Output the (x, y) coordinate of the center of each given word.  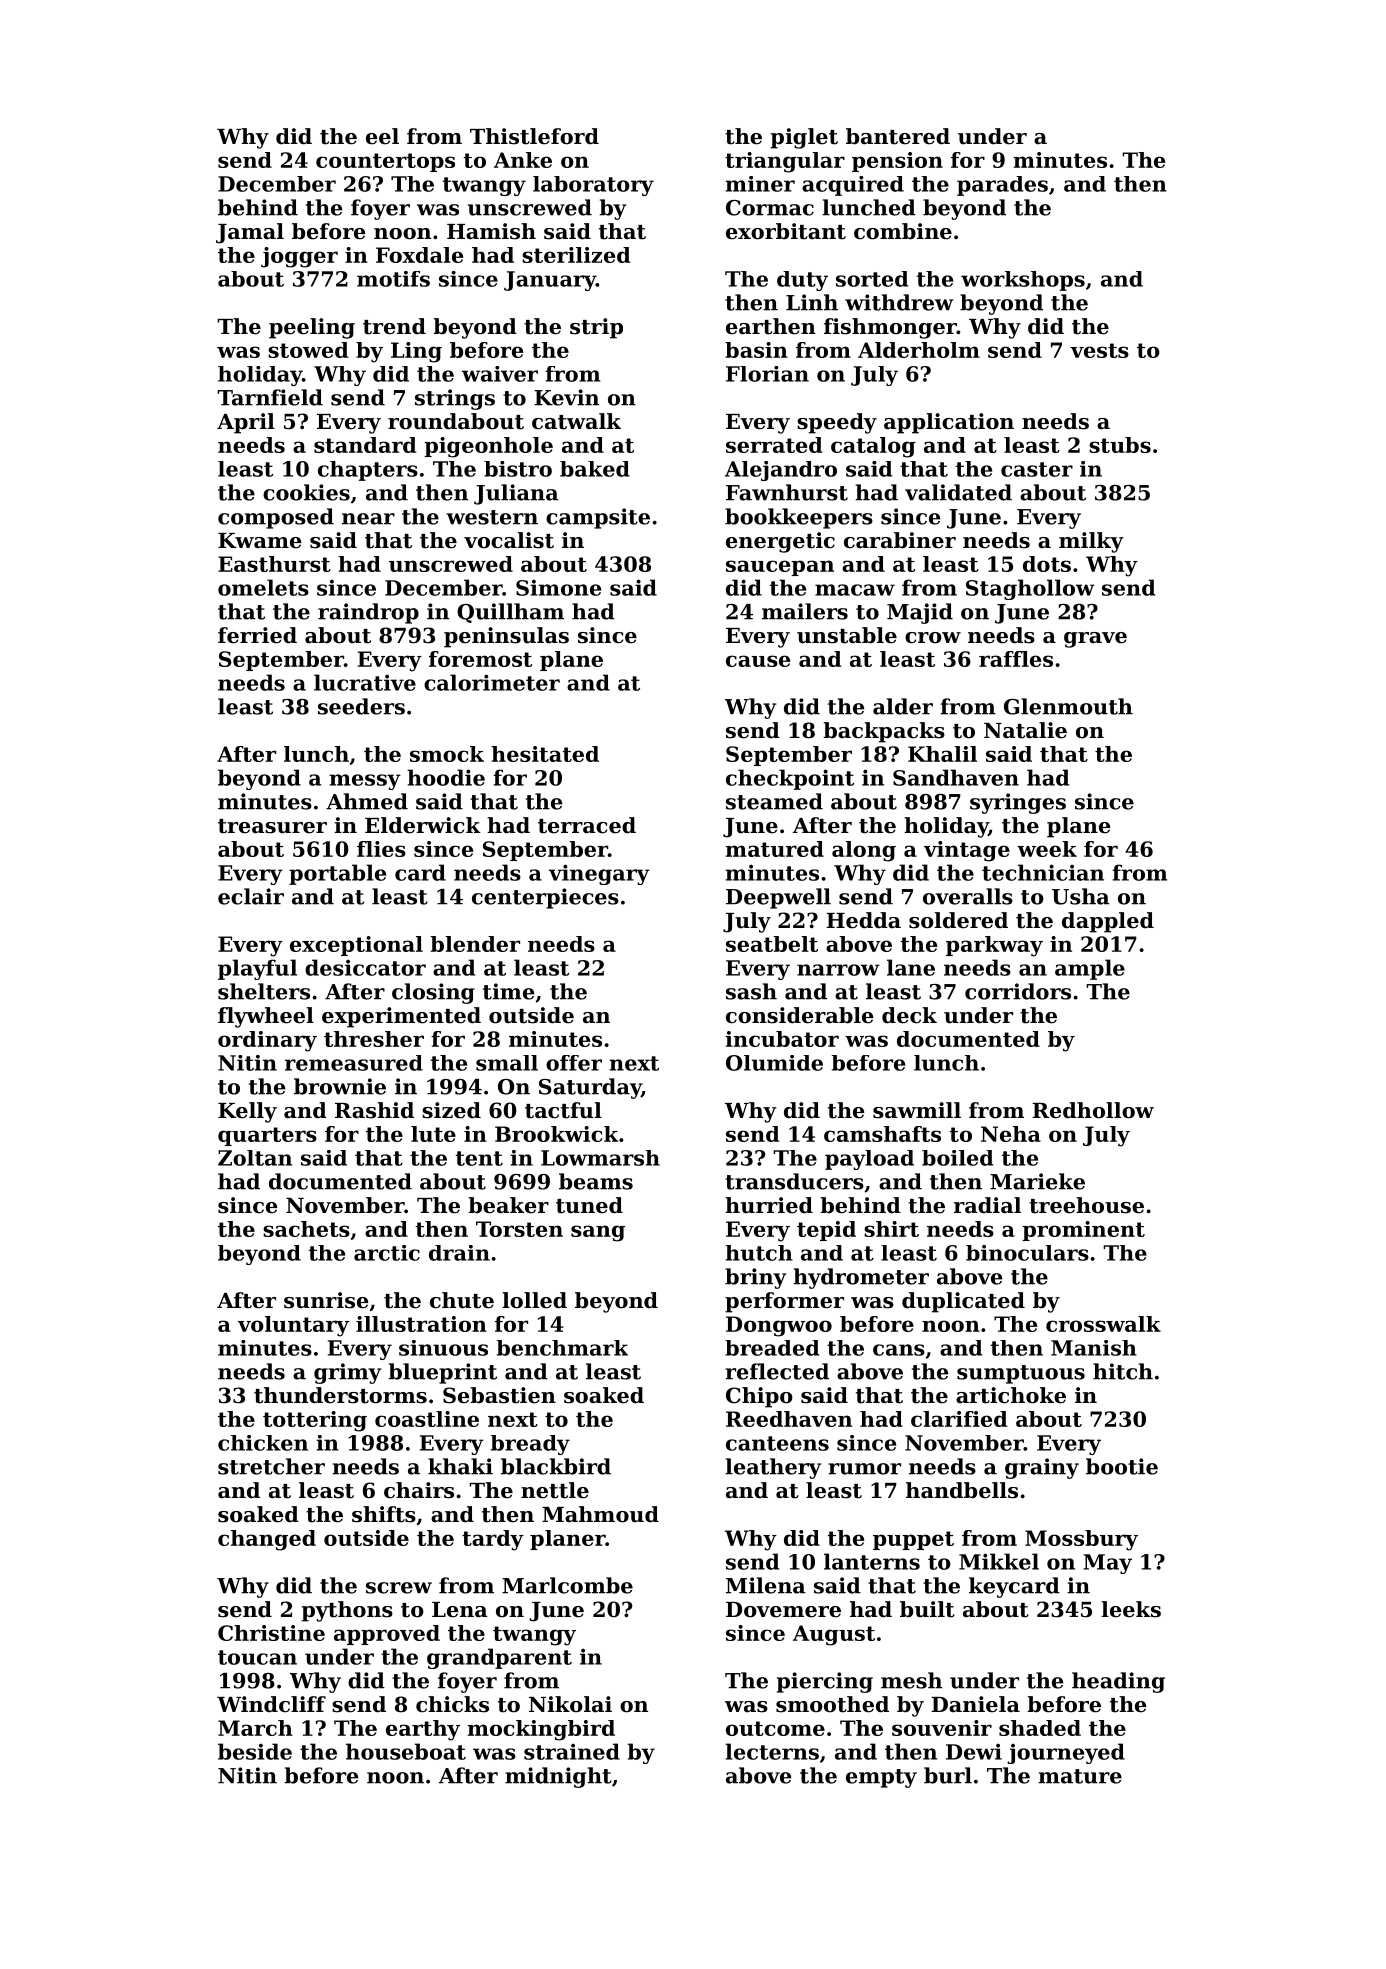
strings (455, 399)
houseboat (406, 1751)
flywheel (266, 1017)
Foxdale (419, 255)
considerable (800, 1015)
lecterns (772, 1751)
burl (948, 1775)
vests (1099, 350)
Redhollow (1093, 1110)
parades (1002, 186)
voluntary (293, 1326)
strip (596, 328)
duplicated (963, 1302)
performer (784, 1302)
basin (756, 350)
